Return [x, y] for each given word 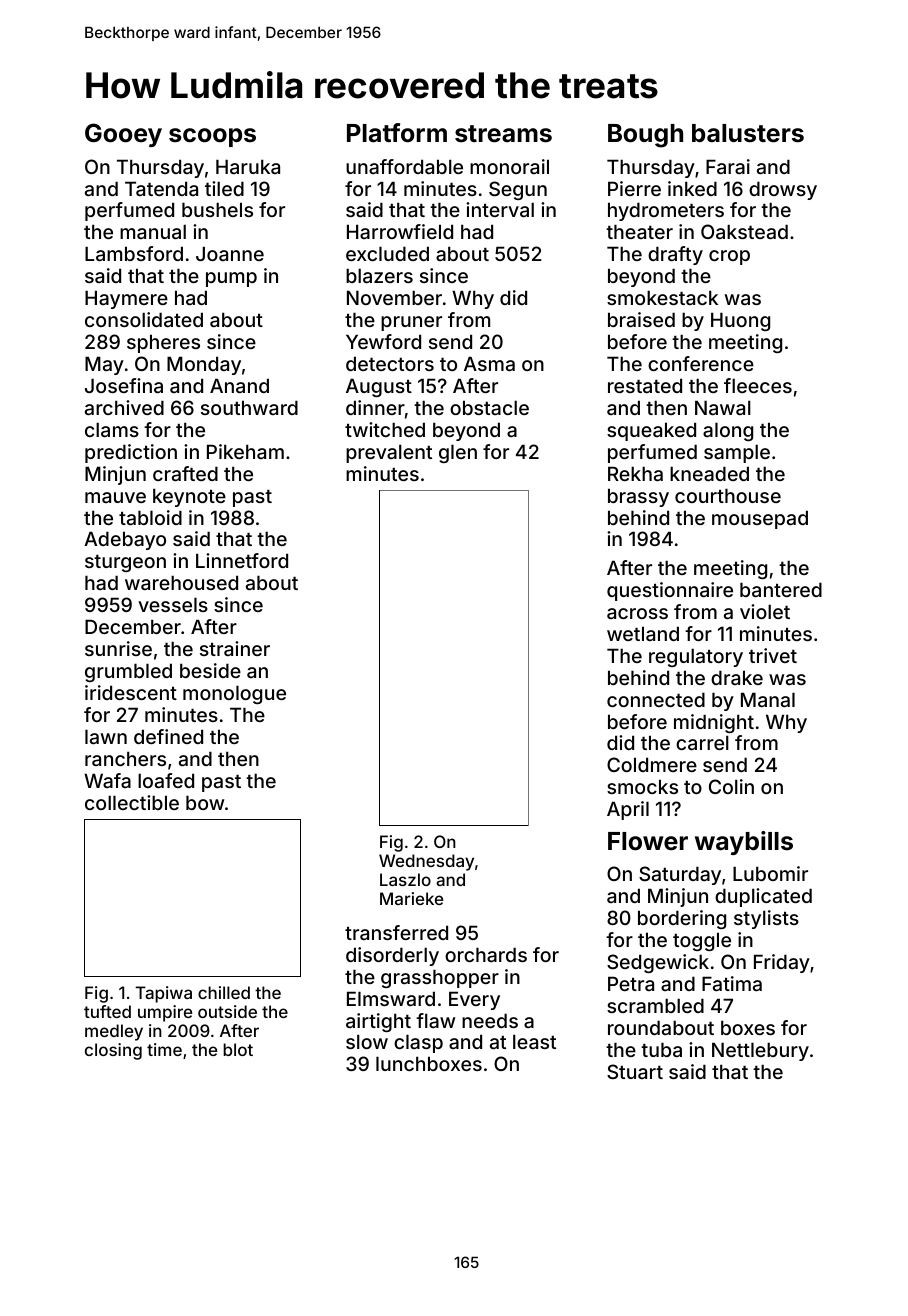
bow [205, 802]
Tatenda [161, 188]
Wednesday [426, 862]
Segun [518, 190]
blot [238, 1049]
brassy [638, 497]
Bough [645, 136]
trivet [773, 655]
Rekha [635, 473]
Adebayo [125, 540]
